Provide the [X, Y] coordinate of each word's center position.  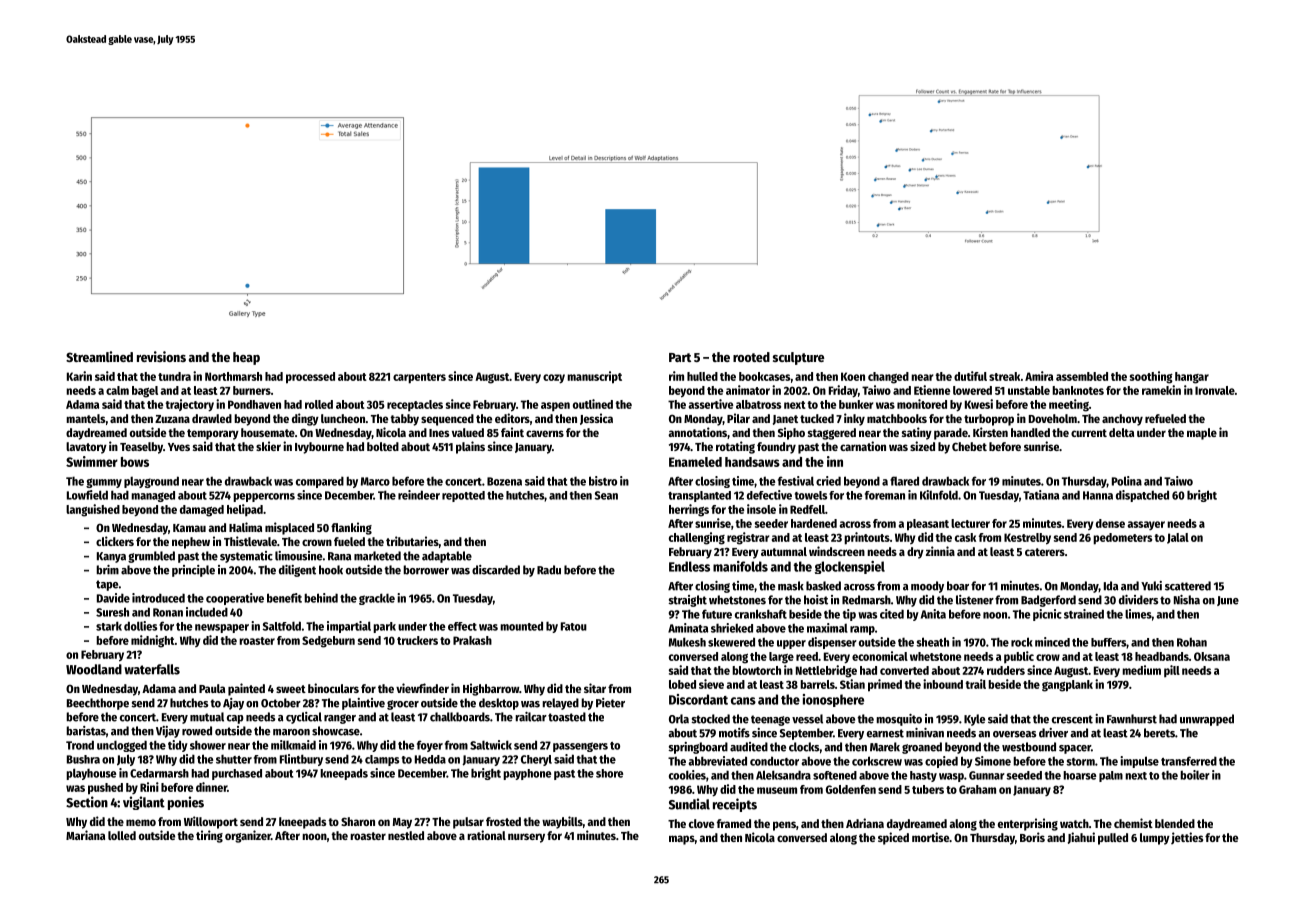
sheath [932, 642]
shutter [234, 759]
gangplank [1067, 686]
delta [1121, 432]
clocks [804, 747]
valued [468, 432]
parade [951, 434]
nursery [526, 838]
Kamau [189, 528]
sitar [595, 688]
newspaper [222, 628]
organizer [248, 836]
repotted [463, 496]
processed [310, 378]
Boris [1032, 837]
